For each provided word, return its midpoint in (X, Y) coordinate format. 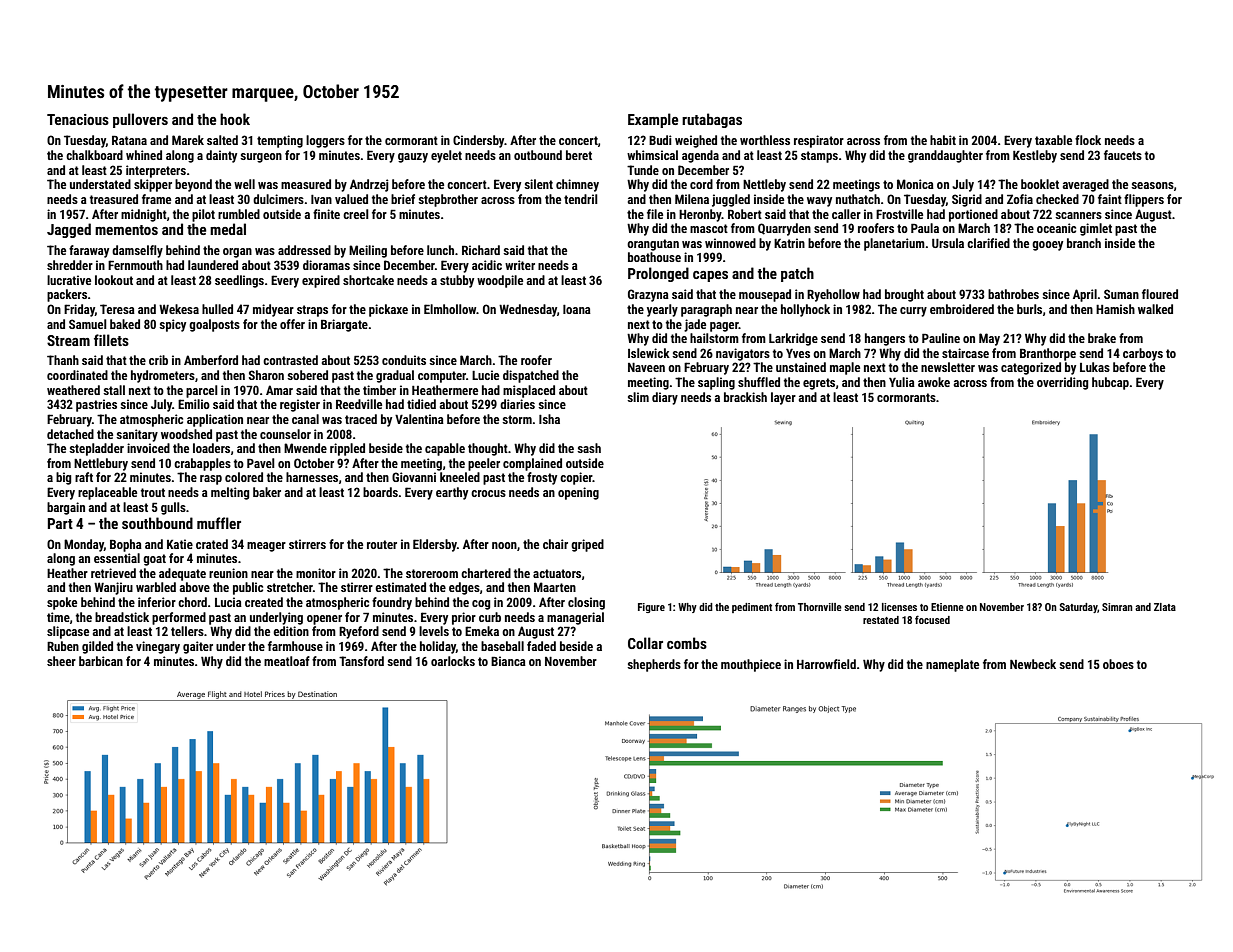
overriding (1062, 383)
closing (586, 603)
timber (379, 390)
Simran (1117, 607)
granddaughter (945, 156)
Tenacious (78, 119)
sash (589, 448)
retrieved (113, 573)
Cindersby (479, 141)
